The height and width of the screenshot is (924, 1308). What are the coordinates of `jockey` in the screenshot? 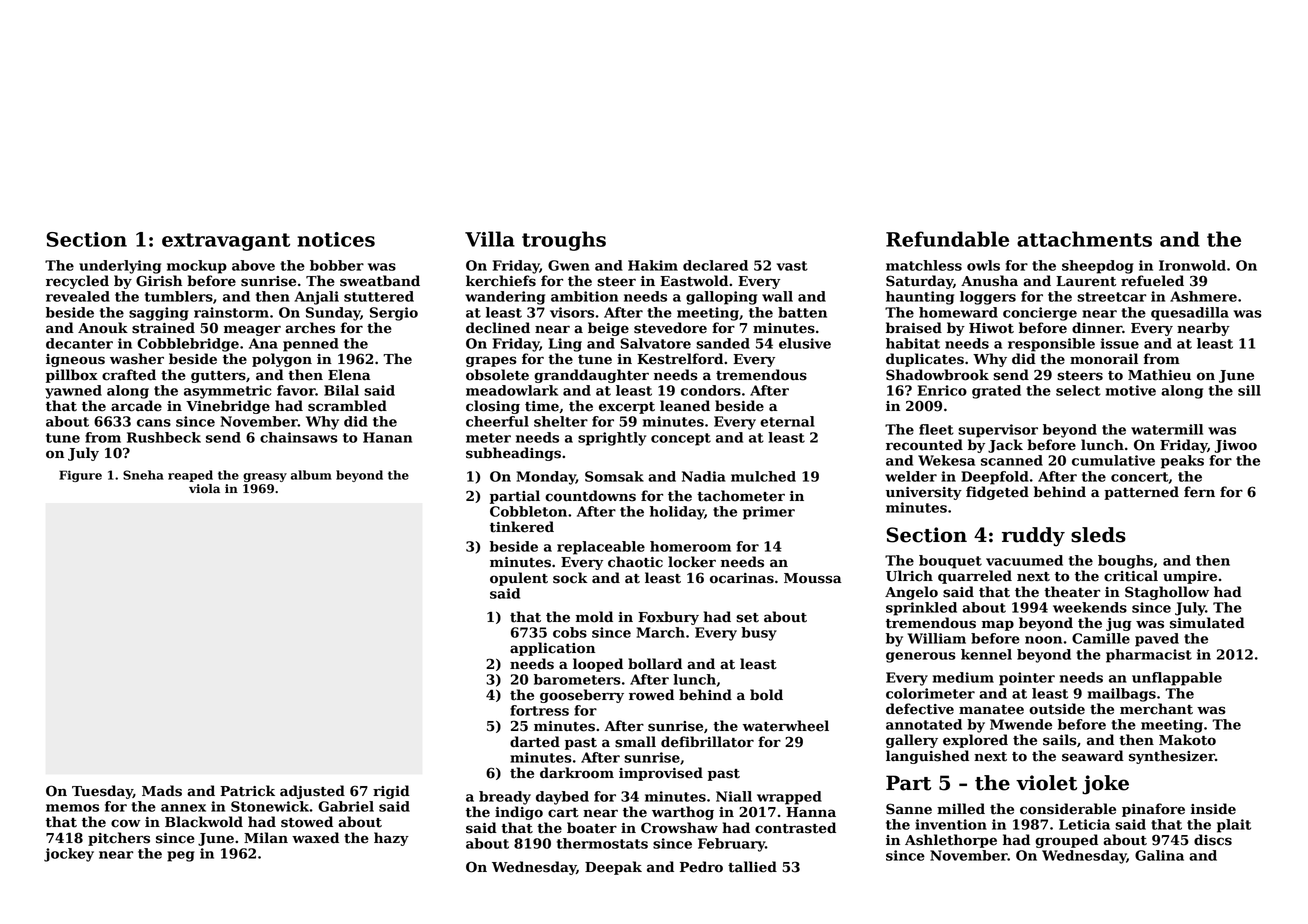 It's located at (69, 855).
